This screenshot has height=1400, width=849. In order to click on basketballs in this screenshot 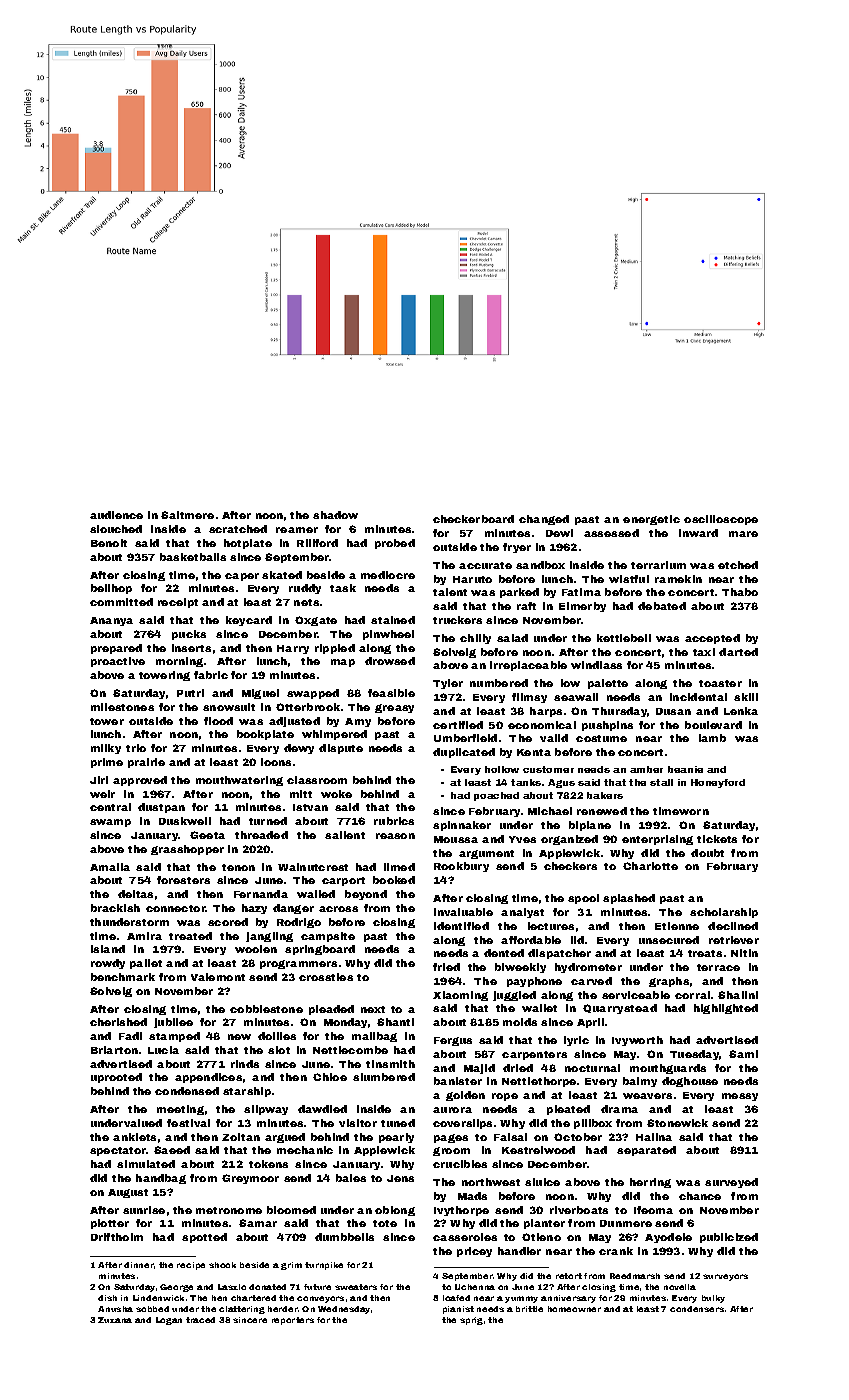, I will do `click(193, 557)`.
